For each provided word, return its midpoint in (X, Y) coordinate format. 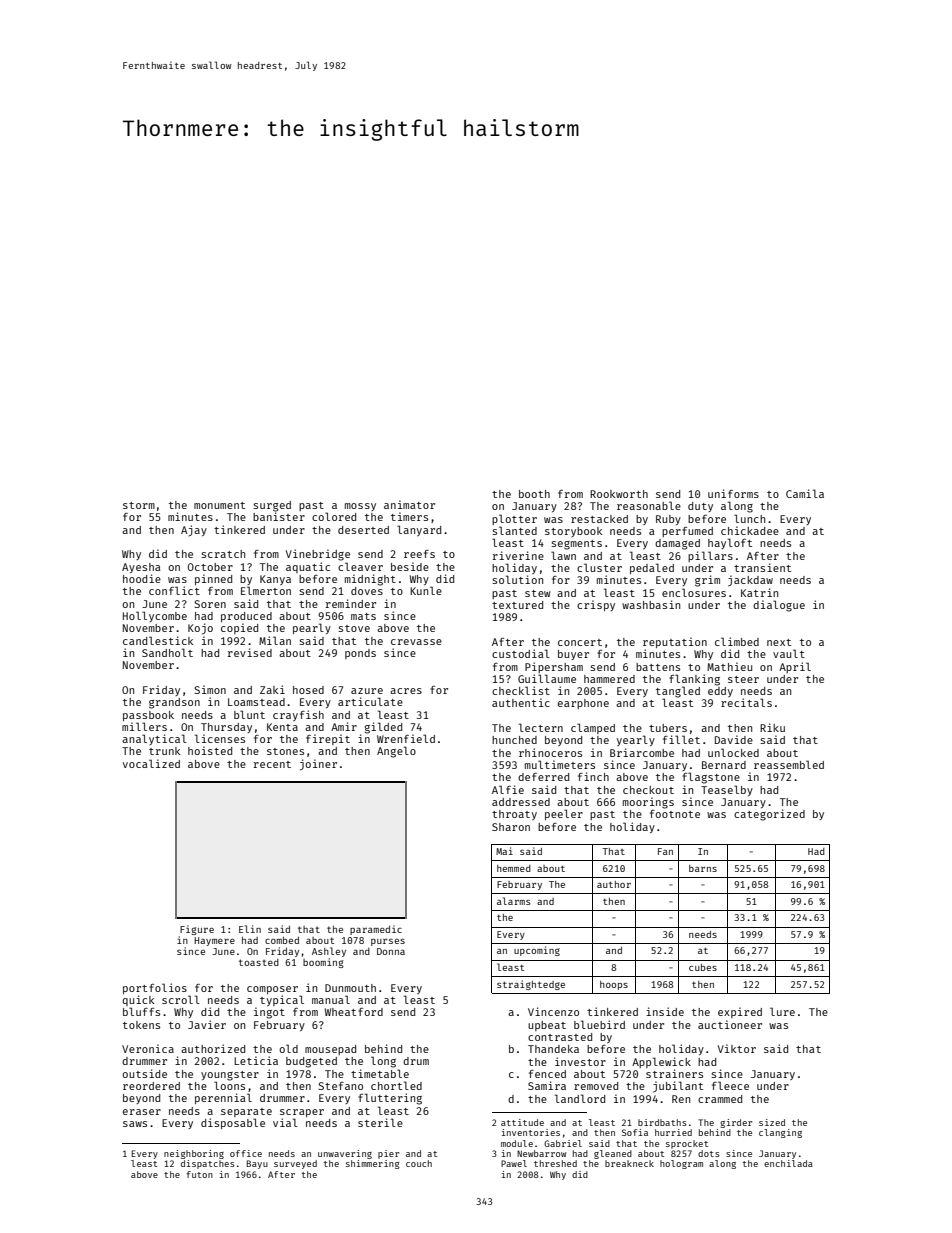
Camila (805, 493)
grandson (174, 703)
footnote (675, 814)
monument (219, 505)
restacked (599, 519)
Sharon (511, 827)
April (795, 667)
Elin (250, 929)
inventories (531, 1132)
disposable (233, 1123)
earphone (583, 704)
